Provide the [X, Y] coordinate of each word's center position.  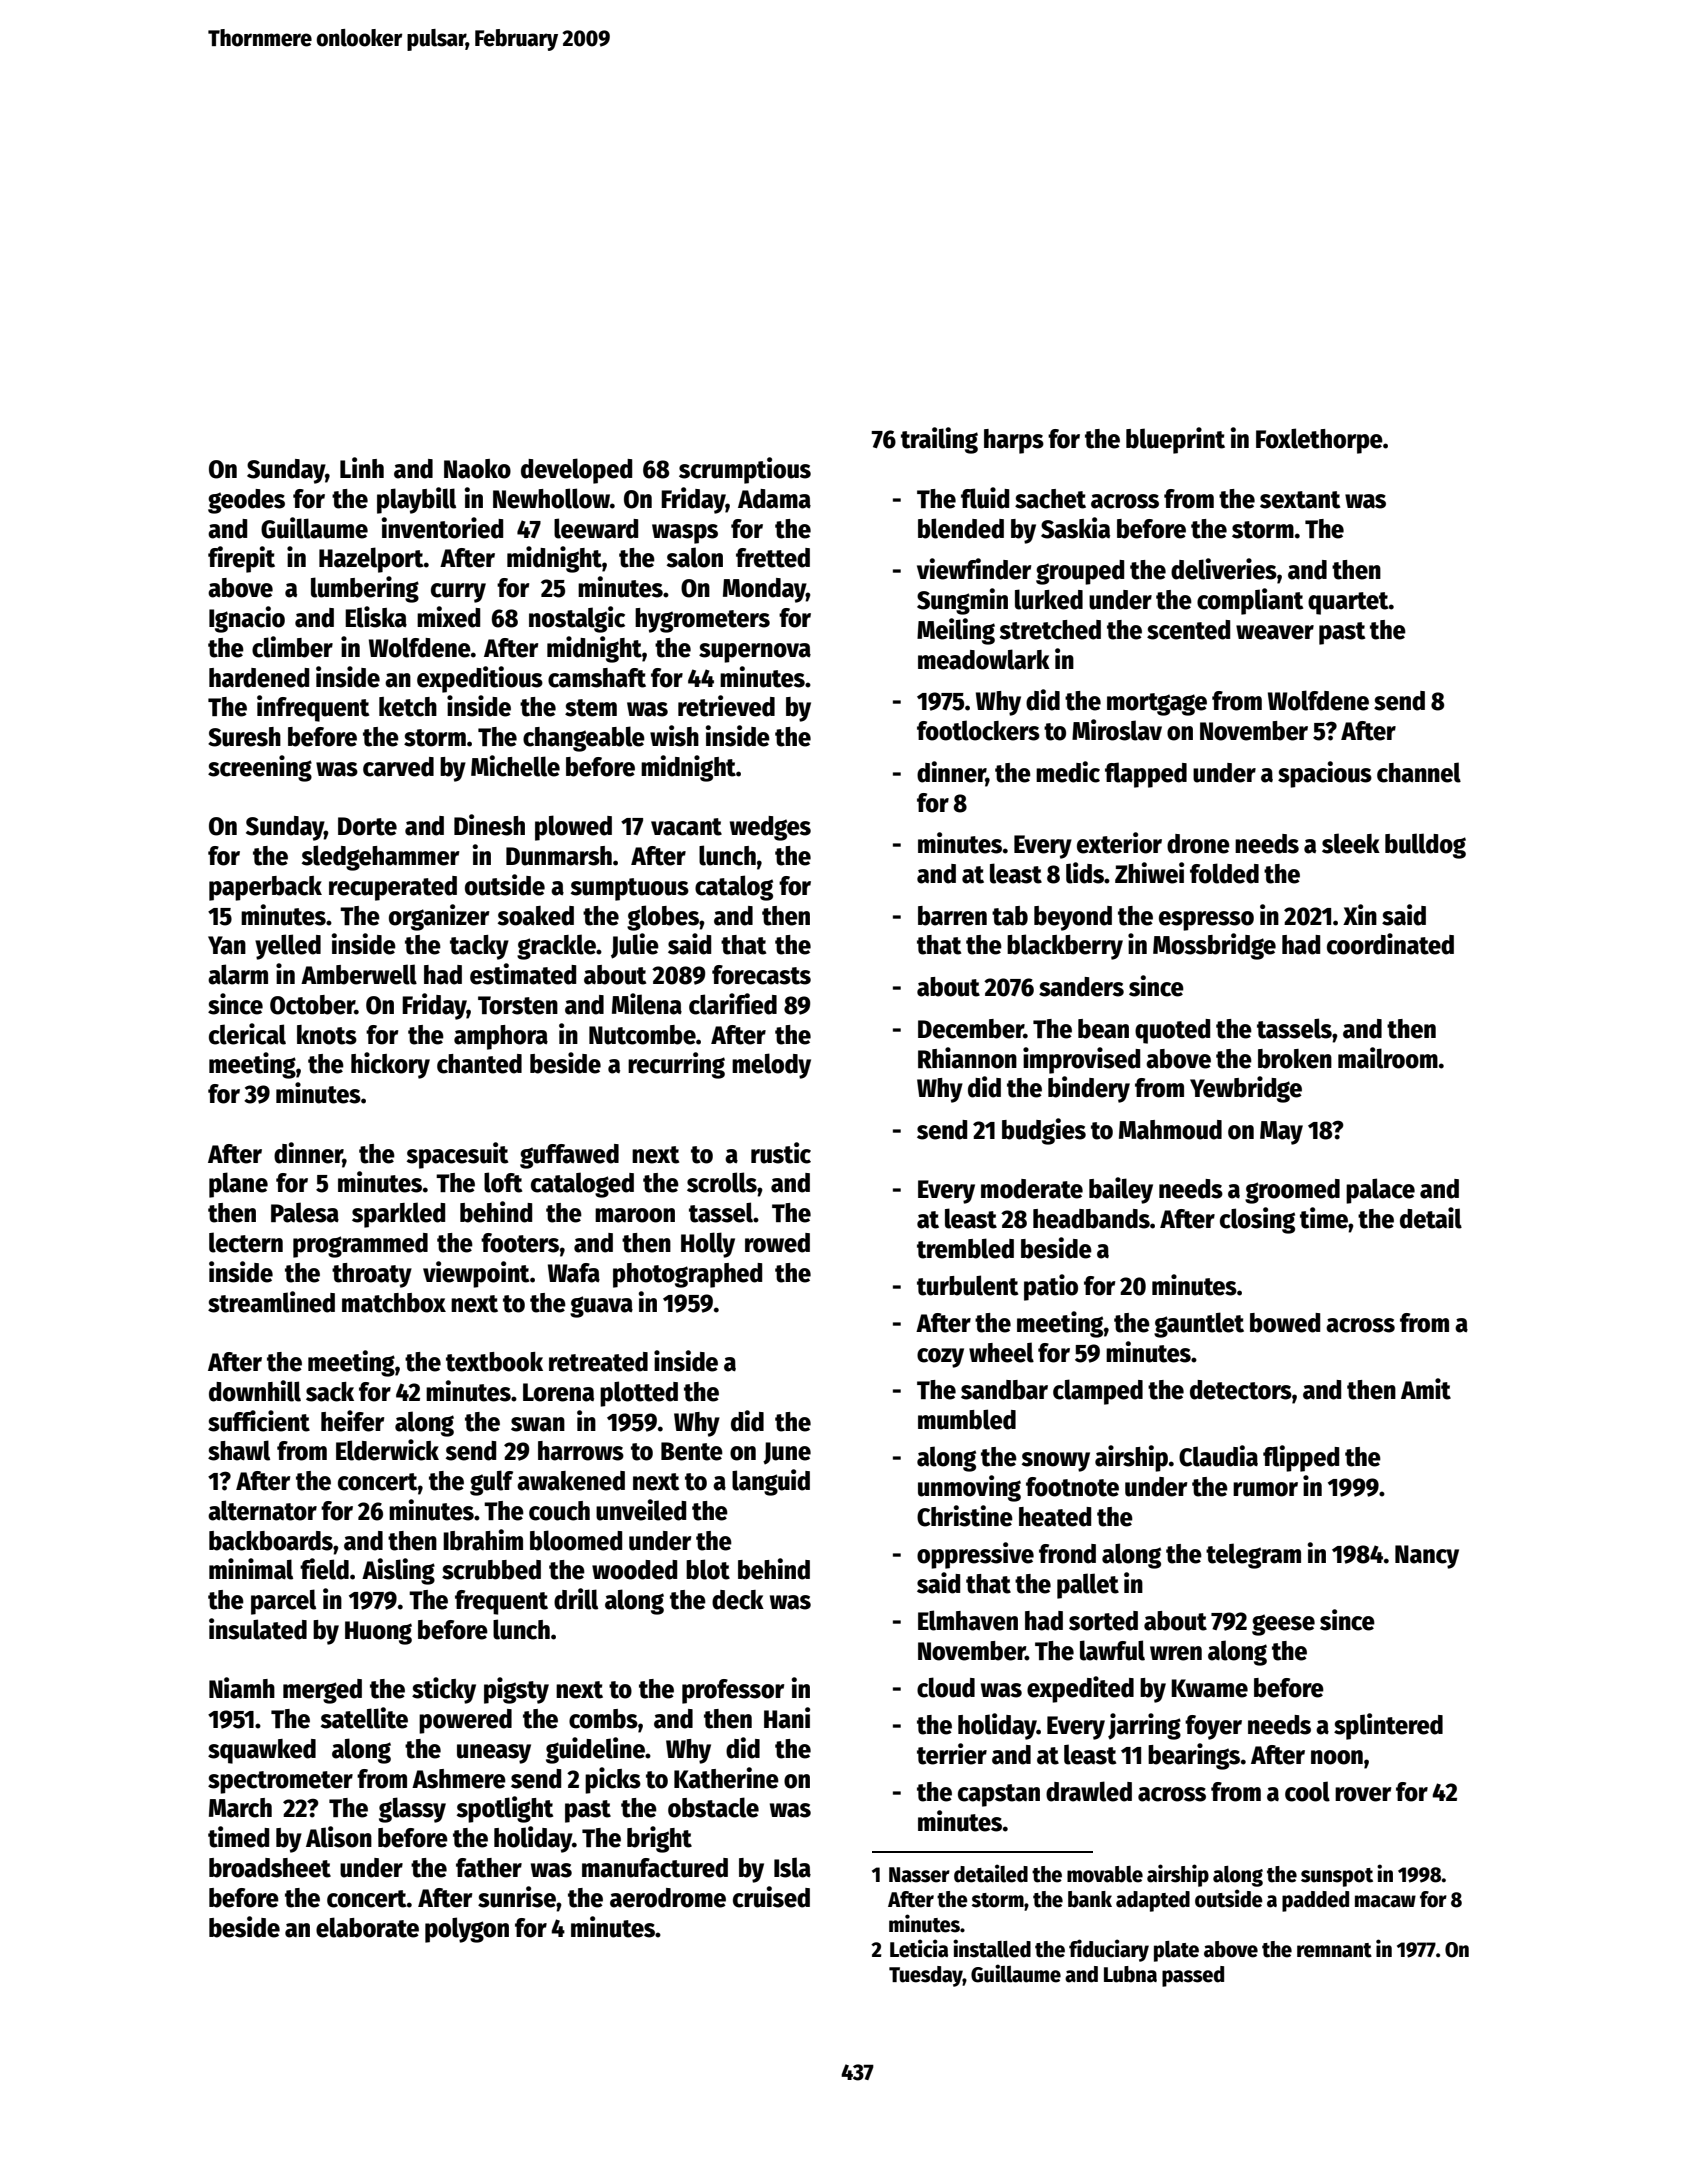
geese [1283, 1625]
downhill [255, 1391]
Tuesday [926, 1976]
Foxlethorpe [1319, 441]
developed [576, 471]
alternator [262, 1510]
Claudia [1218, 1456]
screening [260, 768]
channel [1419, 772]
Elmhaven [968, 1620]
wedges [770, 828]
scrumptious [745, 470]
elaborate [367, 1927]
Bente [692, 1451]
